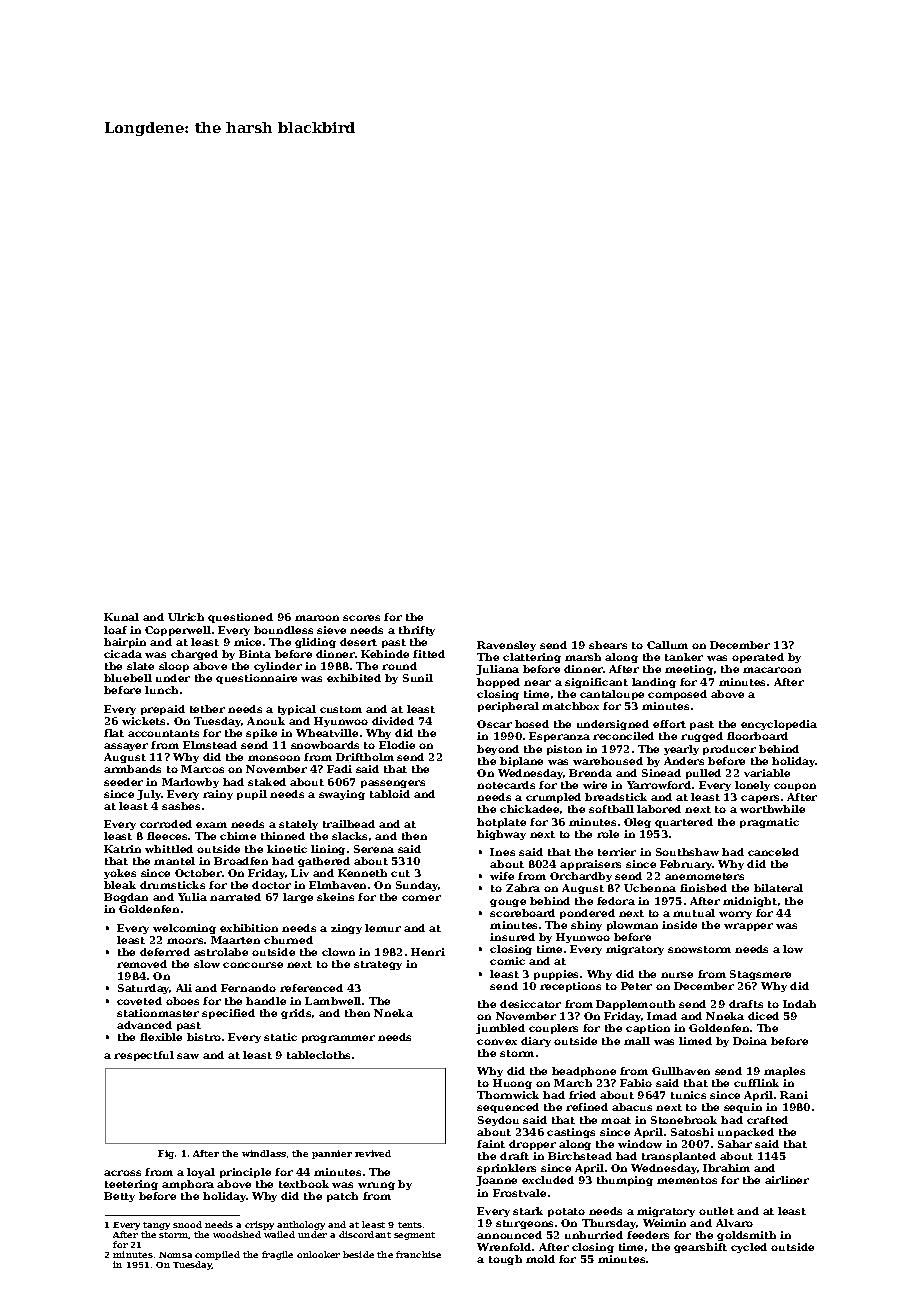 The image size is (924, 1308). What do you see at coordinates (529, 809) in the screenshot?
I see `chickadee` at bounding box center [529, 809].
